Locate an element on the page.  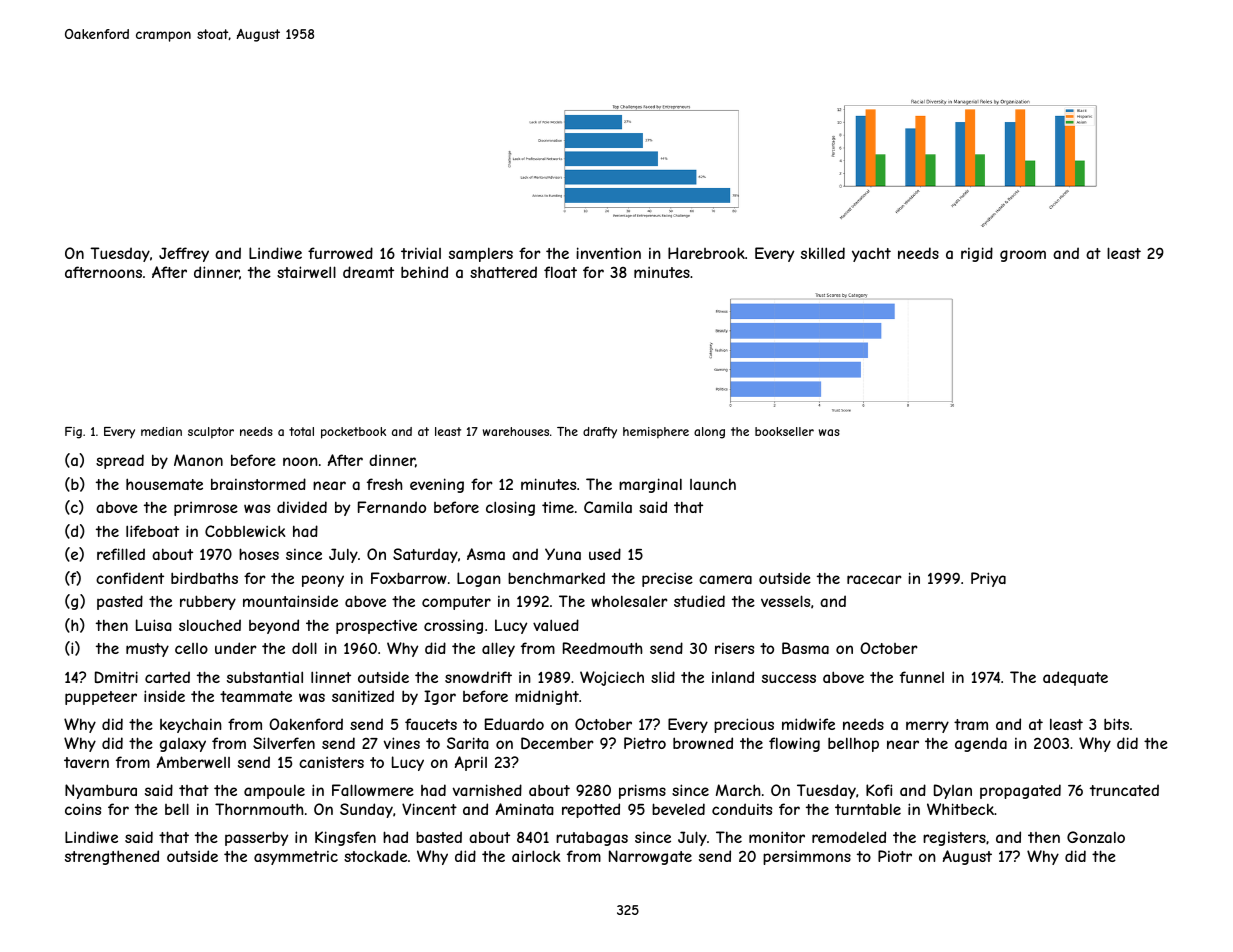
racecar is located at coordinates (874, 579).
